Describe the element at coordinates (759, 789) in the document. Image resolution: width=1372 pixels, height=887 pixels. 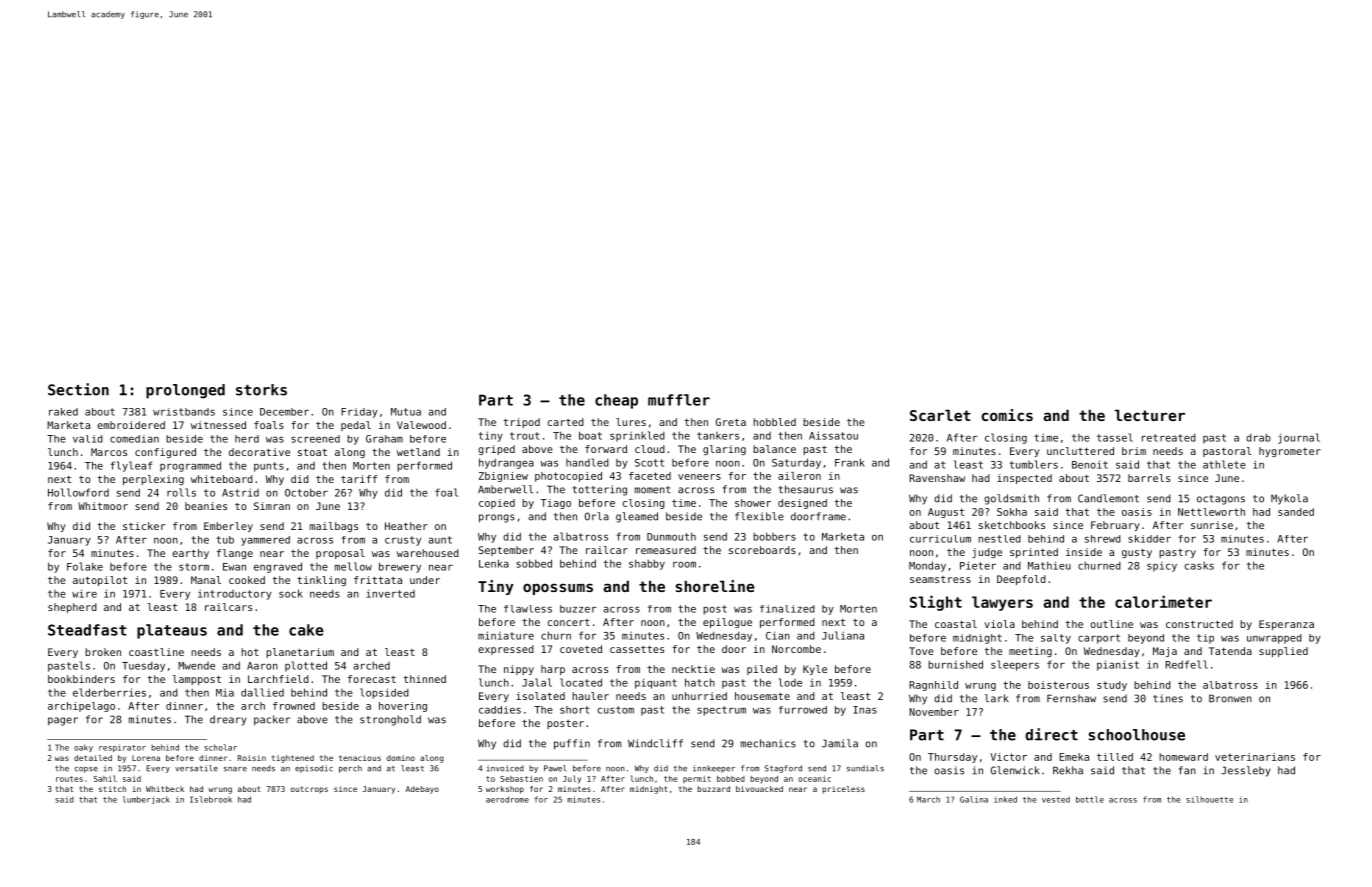
I see `bivouacked` at that location.
